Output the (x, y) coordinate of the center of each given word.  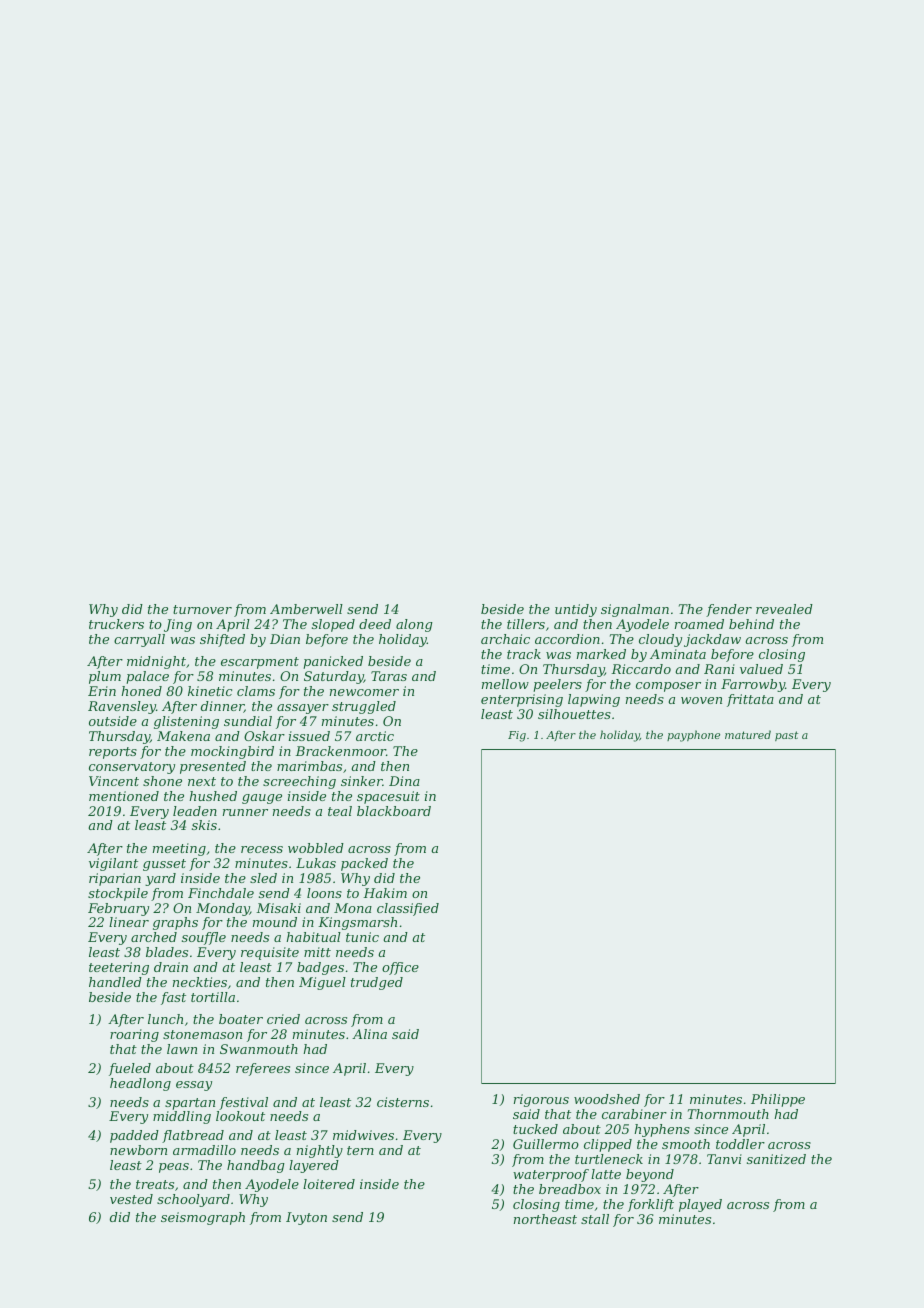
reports (113, 753)
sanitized (776, 1159)
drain (171, 967)
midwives (363, 1135)
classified (408, 909)
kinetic (210, 691)
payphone (693, 736)
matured (748, 734)
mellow (505, 684)
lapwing (594, 700)
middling (182, 1117)
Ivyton (306, 1218)
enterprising (522, 700)
